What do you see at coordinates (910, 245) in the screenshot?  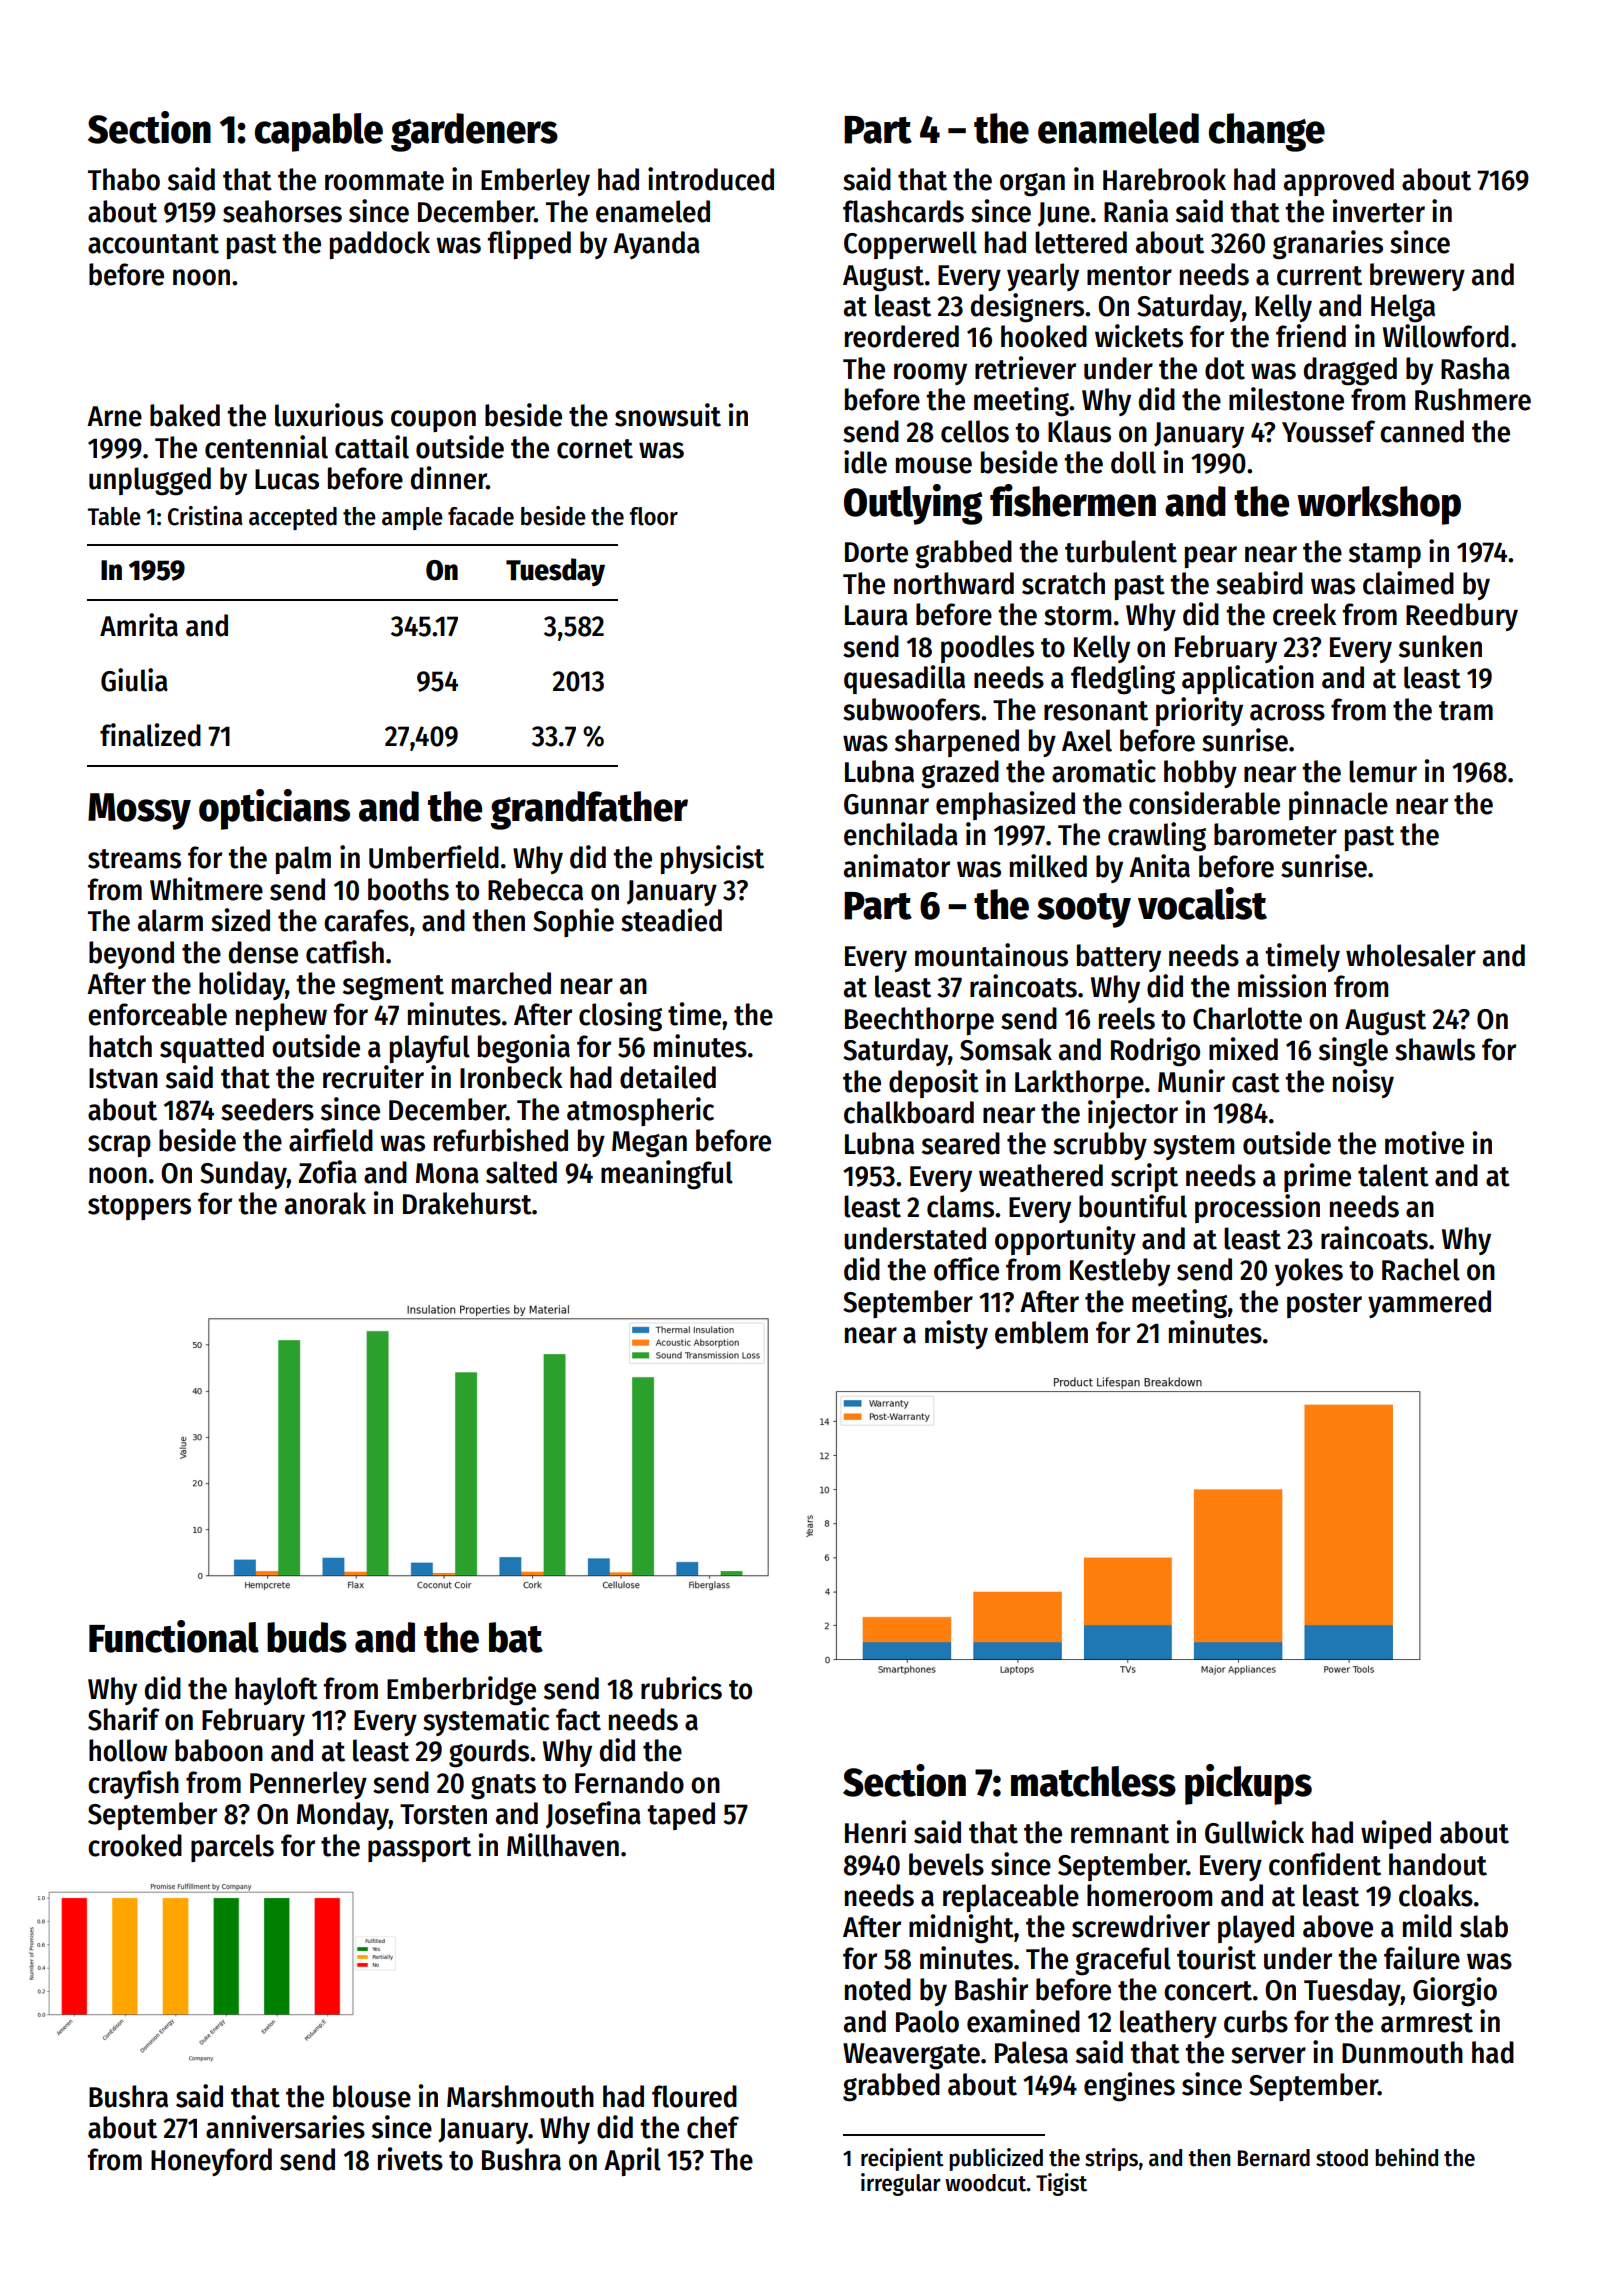 I see `Copperwell` at bounding box center [910, 245].
